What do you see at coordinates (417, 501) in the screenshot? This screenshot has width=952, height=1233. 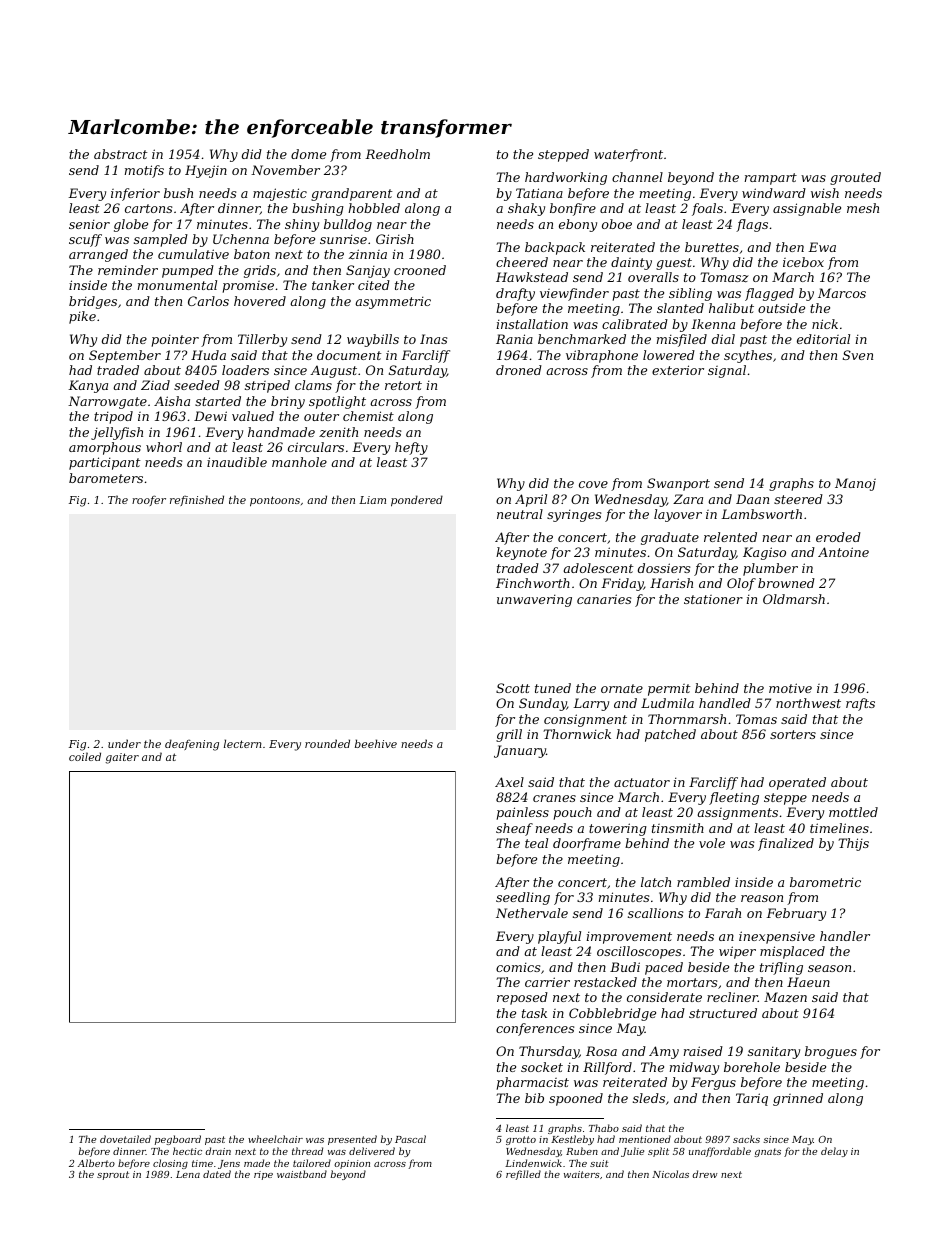 I see `pondered` at bounding box center [417, 501].
